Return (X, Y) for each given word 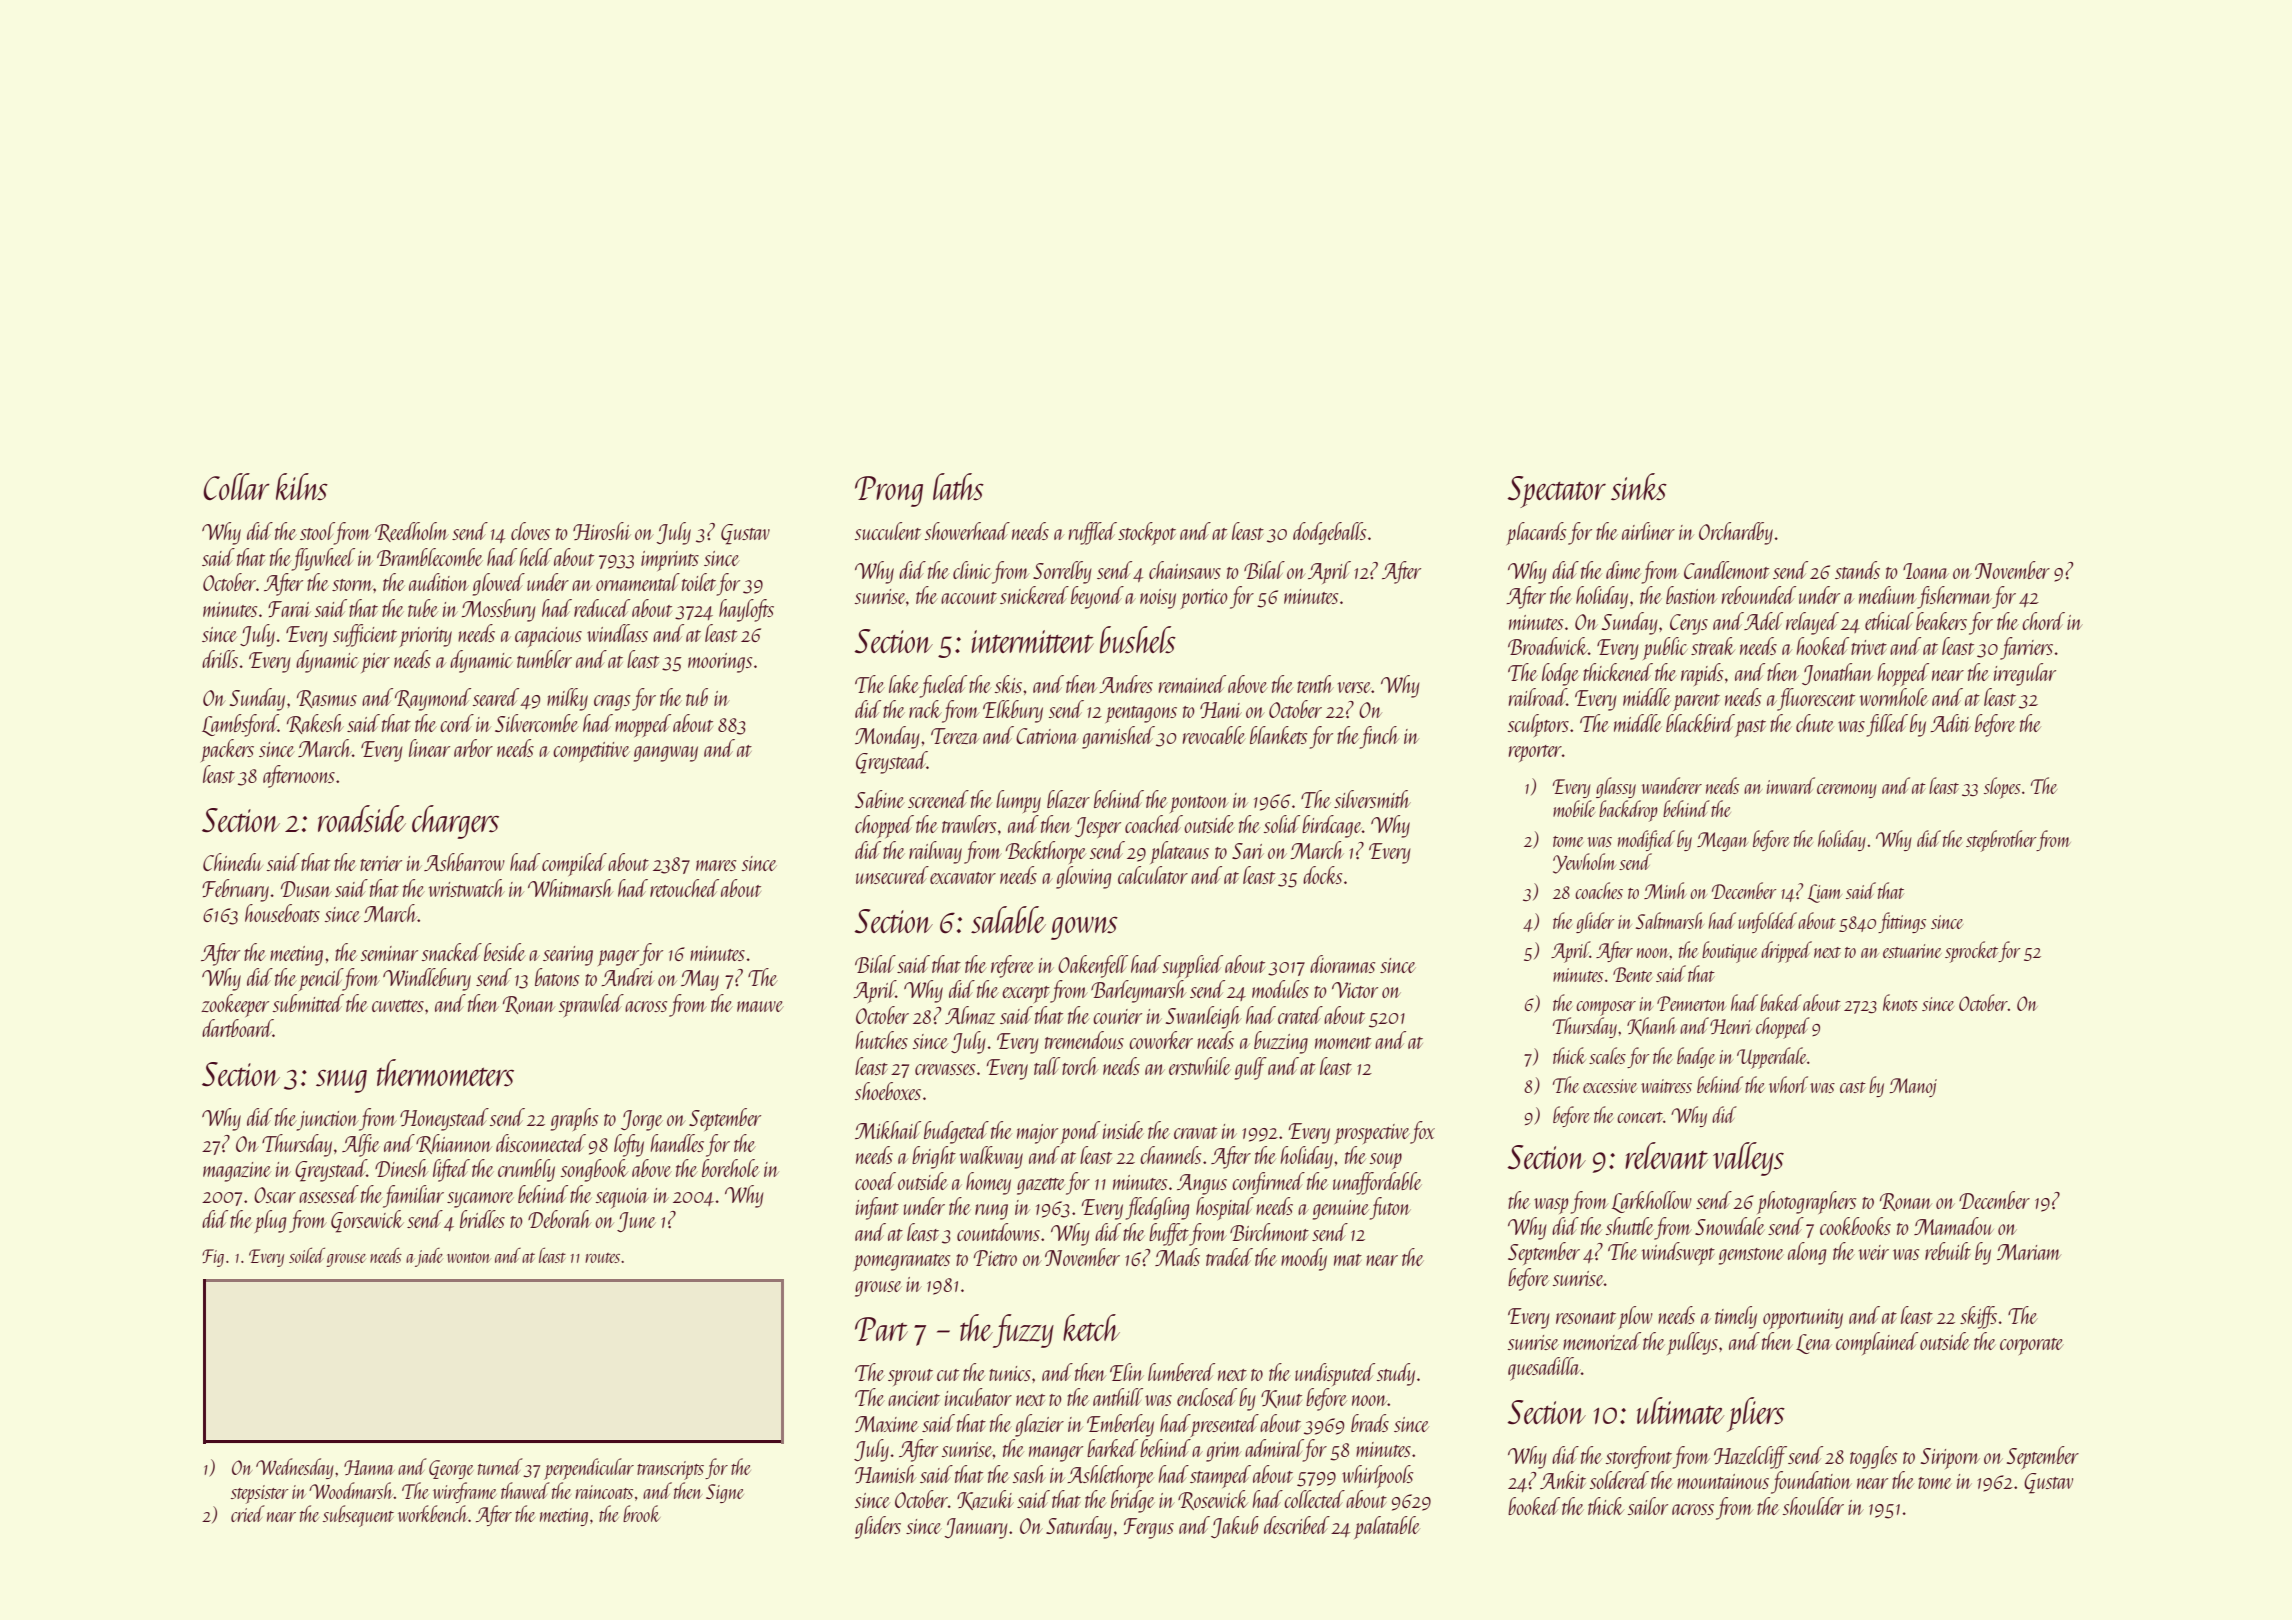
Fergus (1149, 1528)
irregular (2025, 674)
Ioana (1926, 571)
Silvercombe (537, 723)
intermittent (1033, 641)
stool (317, 531)
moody (1304, 1259)
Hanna (369, 1467)
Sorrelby (1062, 572)
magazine (237, 1172)
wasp (1551, 1206)
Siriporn (1950, 1458)
